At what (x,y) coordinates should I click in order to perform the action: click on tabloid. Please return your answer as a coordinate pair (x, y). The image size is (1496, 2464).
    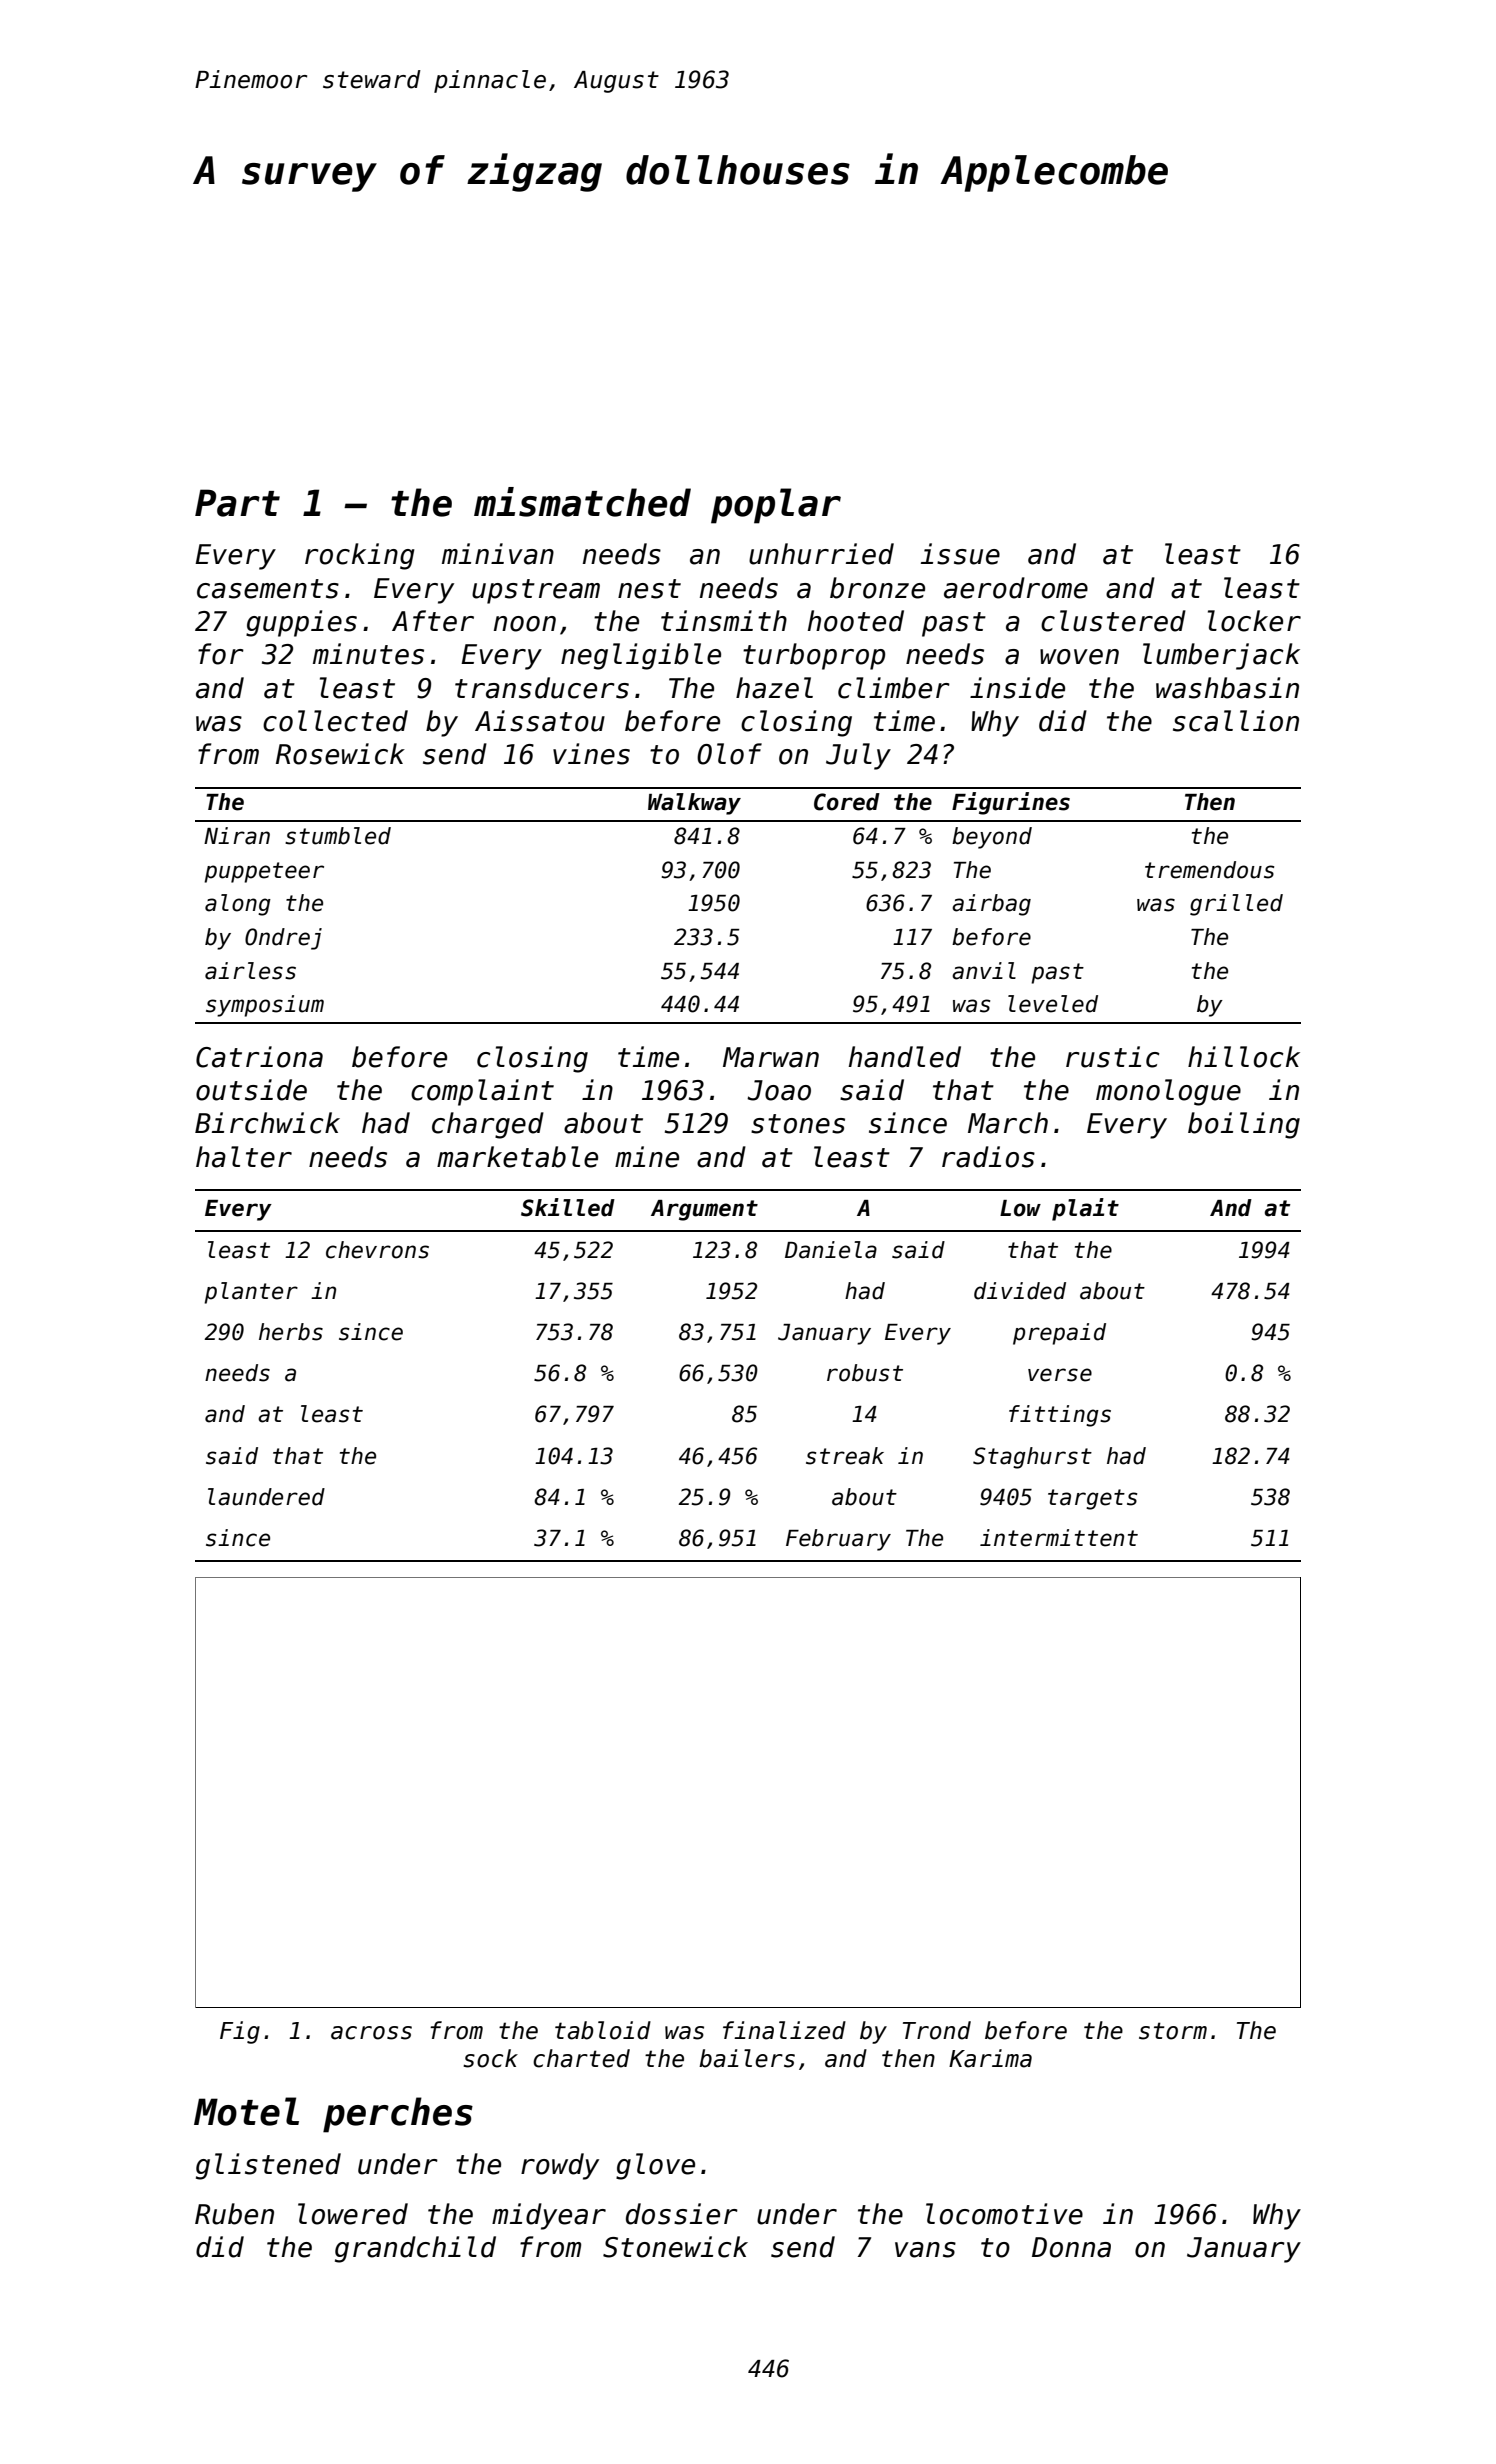
    Looking at the image, I should click on (603, 2030).
